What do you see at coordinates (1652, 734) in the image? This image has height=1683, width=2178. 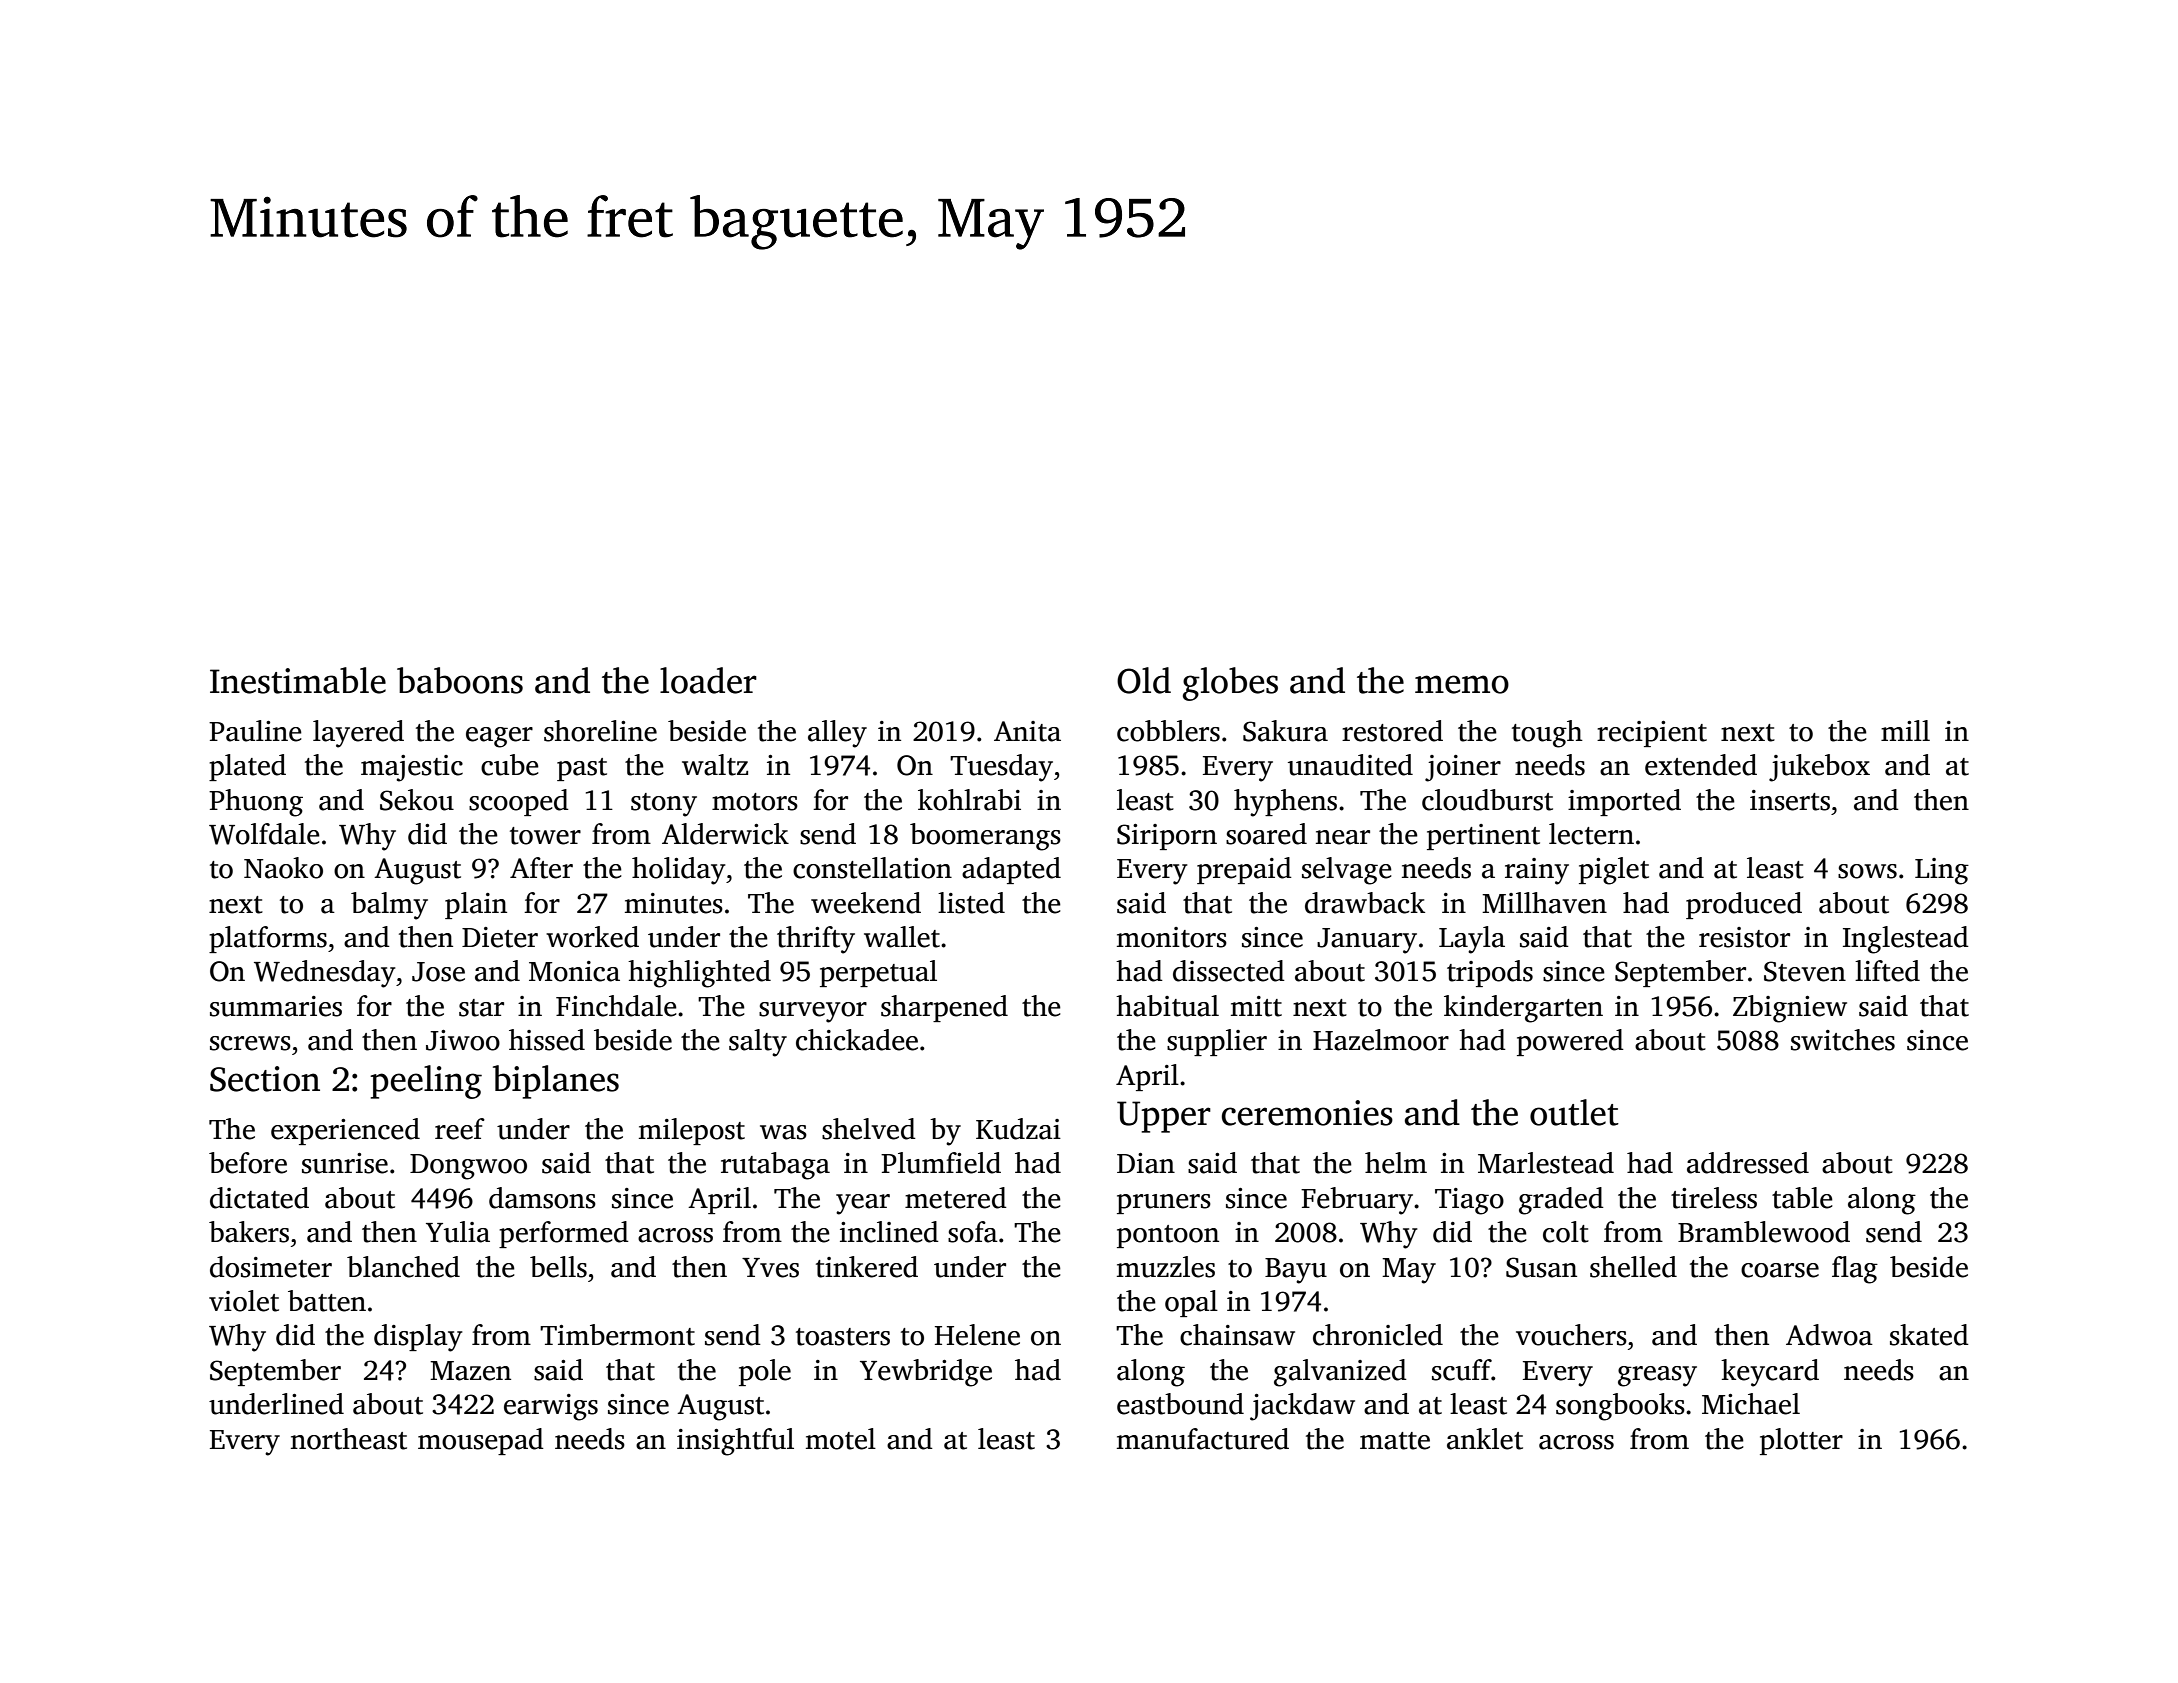 I see `recipient` at bounding box center [1652, 734].
